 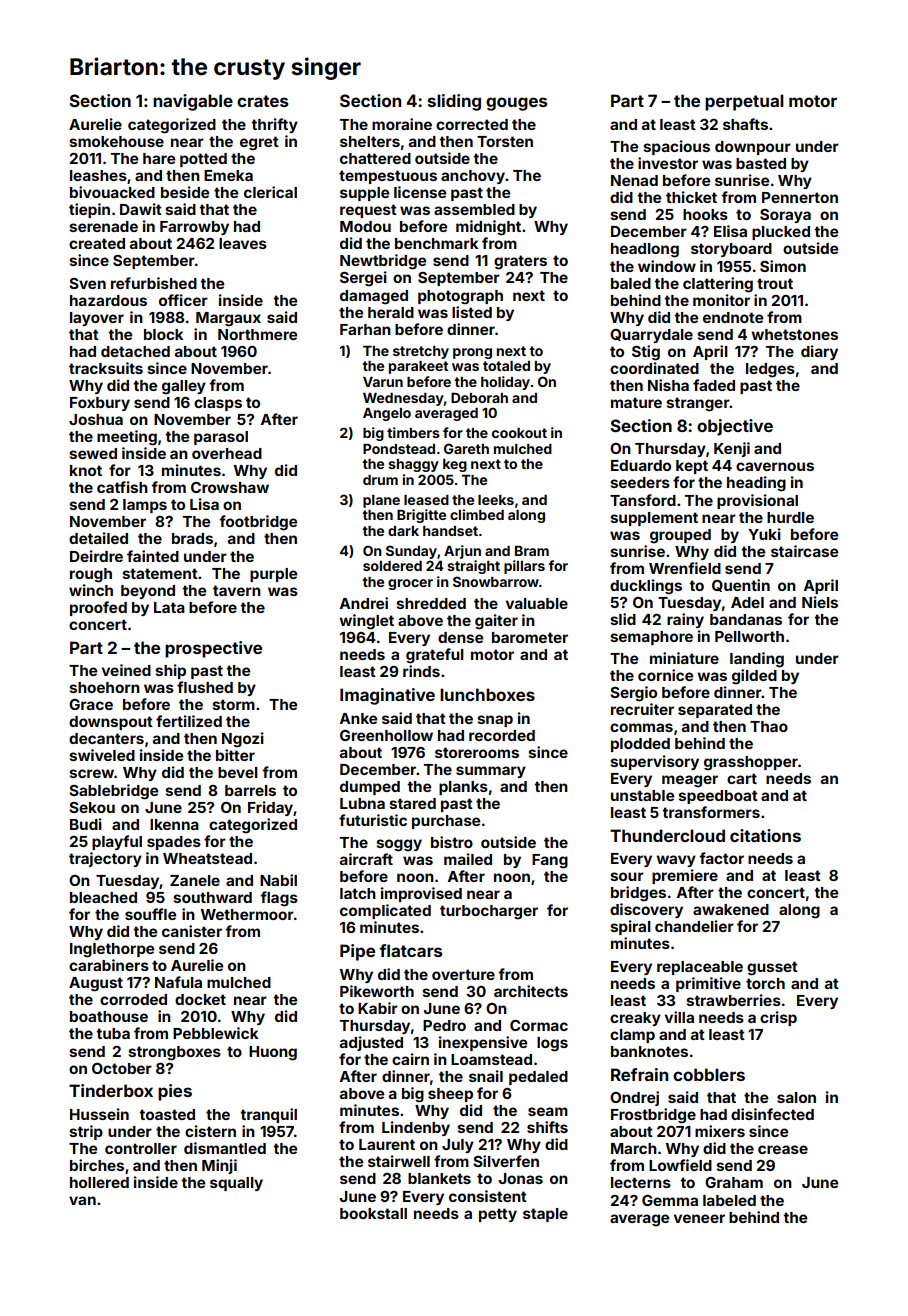 I want to click on Brigitte, so click(x=421, y=516).
